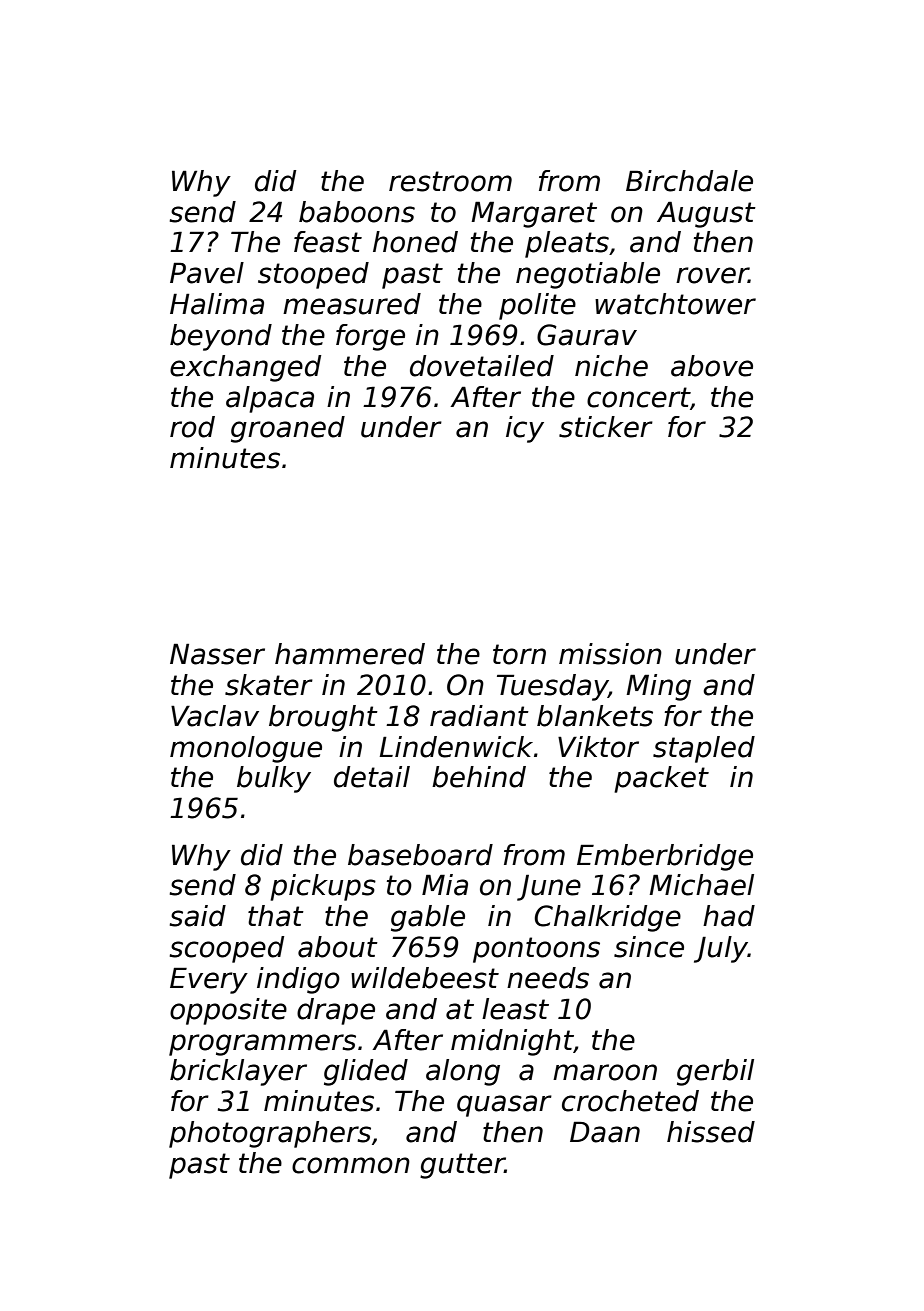 The image size is (924, 1311). What do you see at coordinates (350, 654) in the screenshot?
I see `hammered` at bounding box center [350, 654].
